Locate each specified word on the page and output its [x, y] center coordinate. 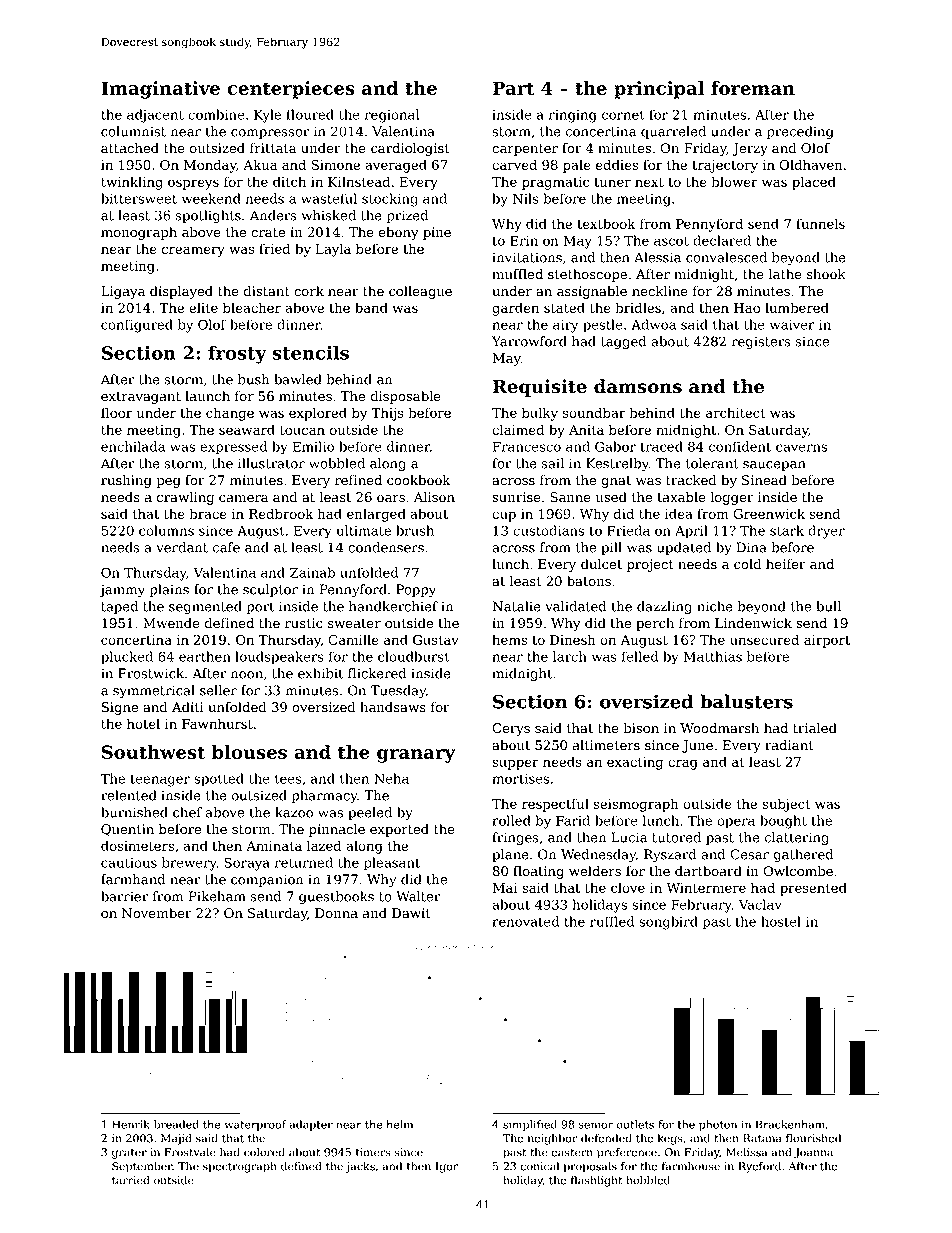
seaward [247, 429]
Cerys [511, 729]
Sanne [570, 497]
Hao [747, 308]
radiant [789, 745]
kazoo [294, 812]
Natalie [517, 606]
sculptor [270, 590]
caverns [801, 448]
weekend [211, 198]
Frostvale [190, 1152]
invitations [527, 257]
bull [828, 606]
